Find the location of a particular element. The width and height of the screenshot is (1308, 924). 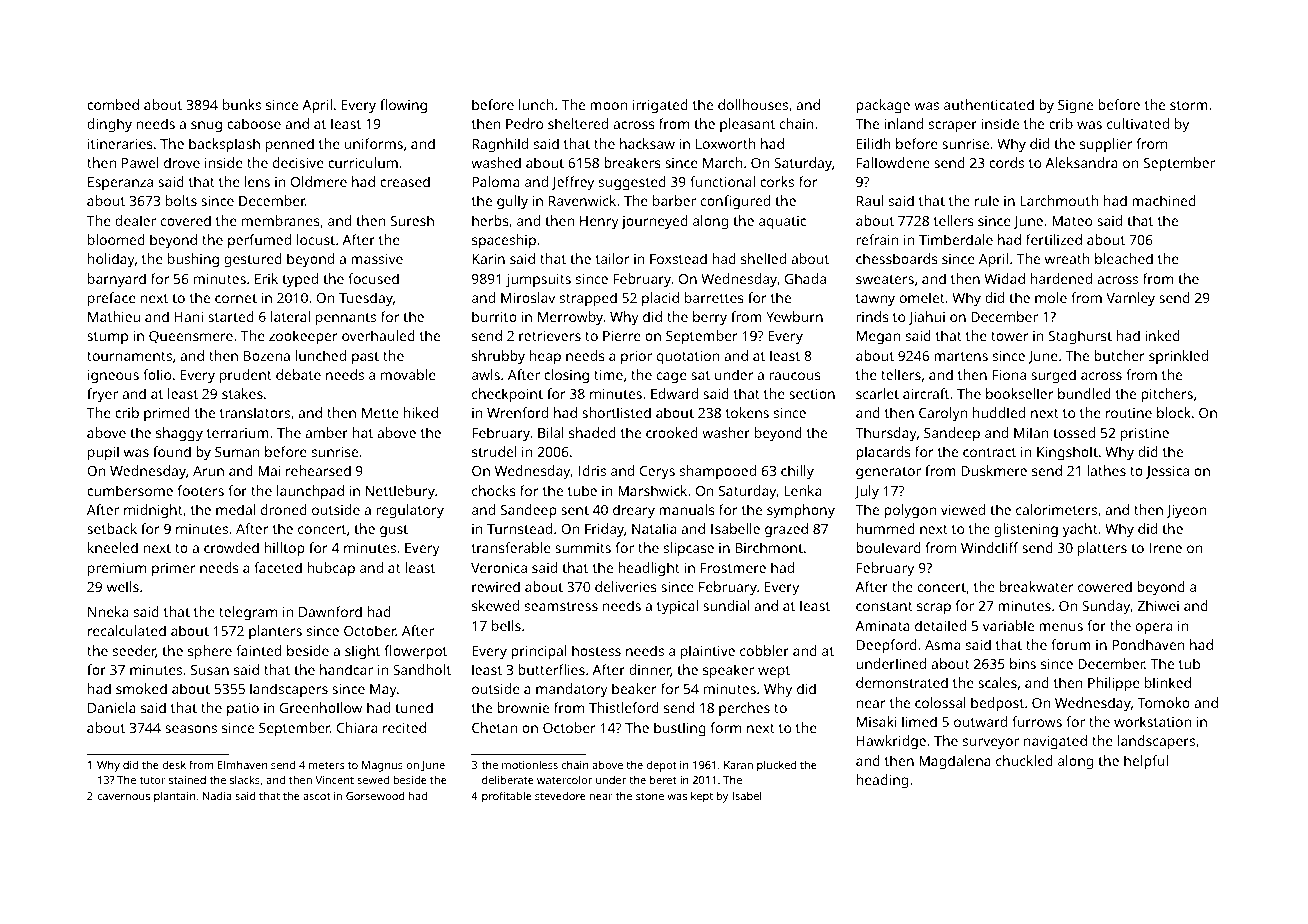

Mateo is located at coordinates (1072, 221).
